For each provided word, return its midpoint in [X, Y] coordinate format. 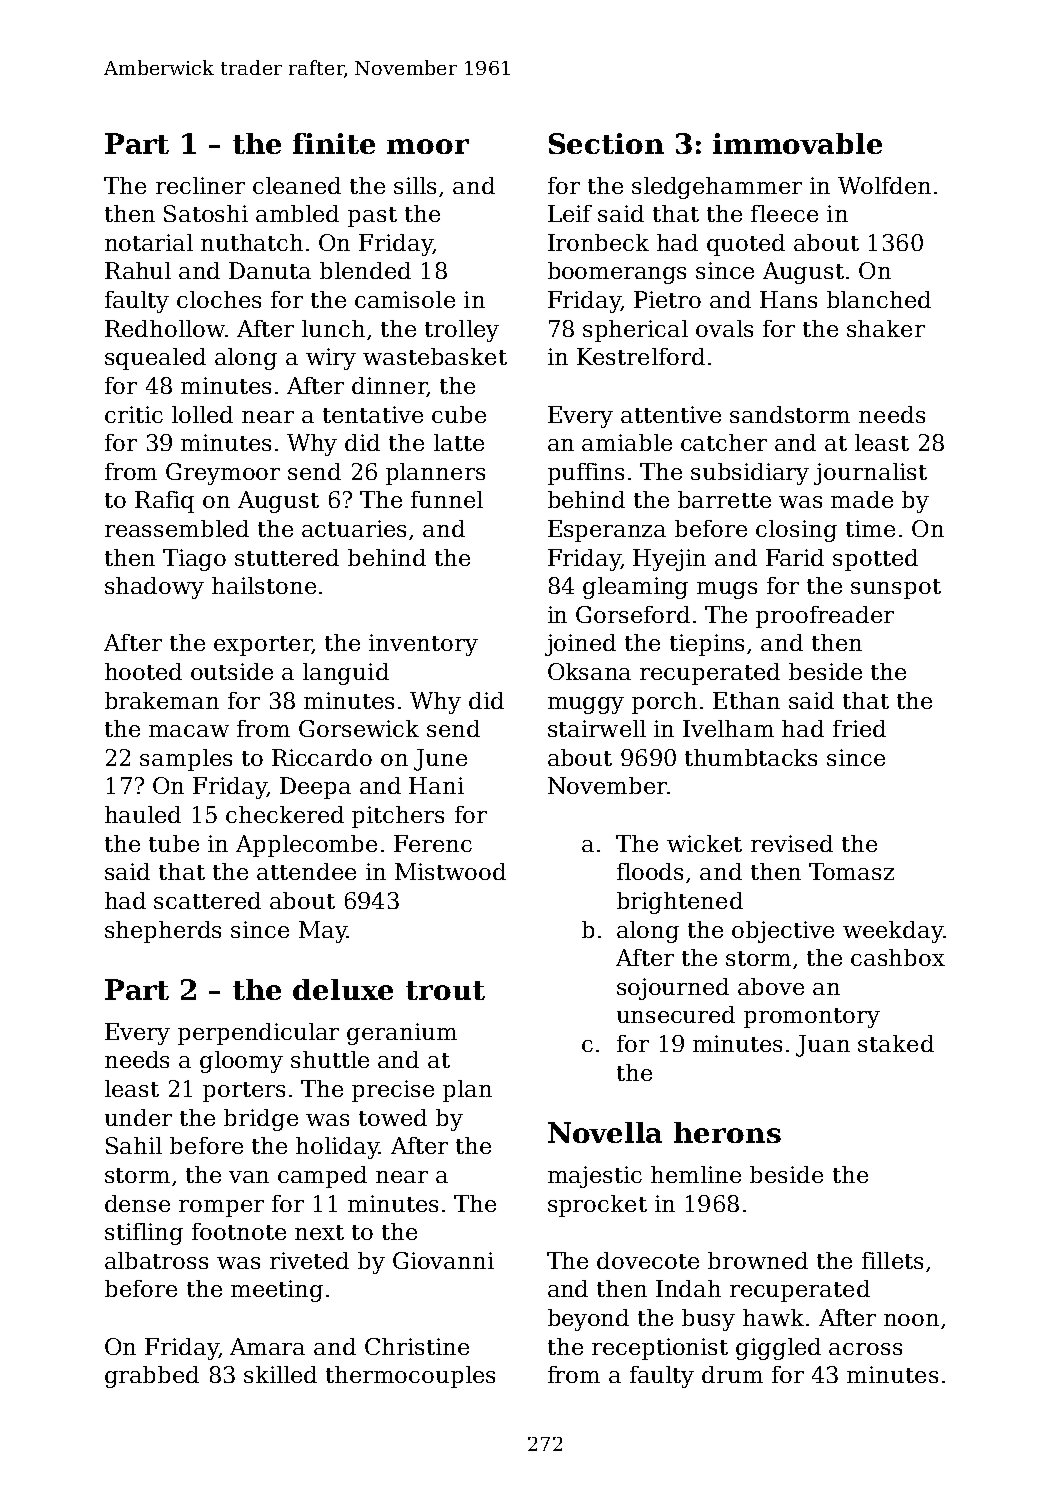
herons [727, 1132]
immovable [797, 143]
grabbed [152, 1377]
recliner [200, 185]
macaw [189, 731]
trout [445, 990]
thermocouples [410, 1377]
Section [606, 143]
